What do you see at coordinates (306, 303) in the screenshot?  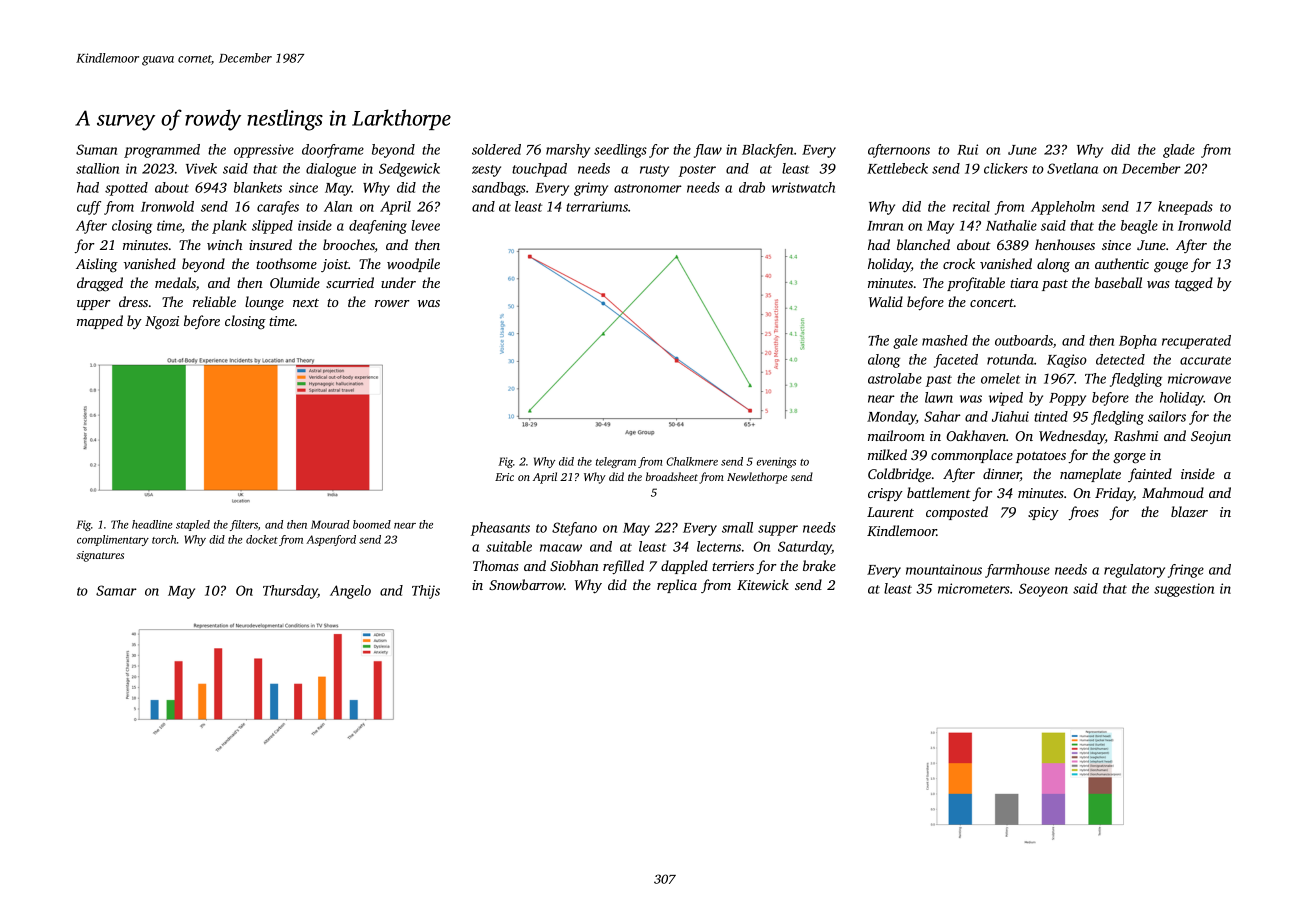 I see `next` at bounding box center [306, 303].
